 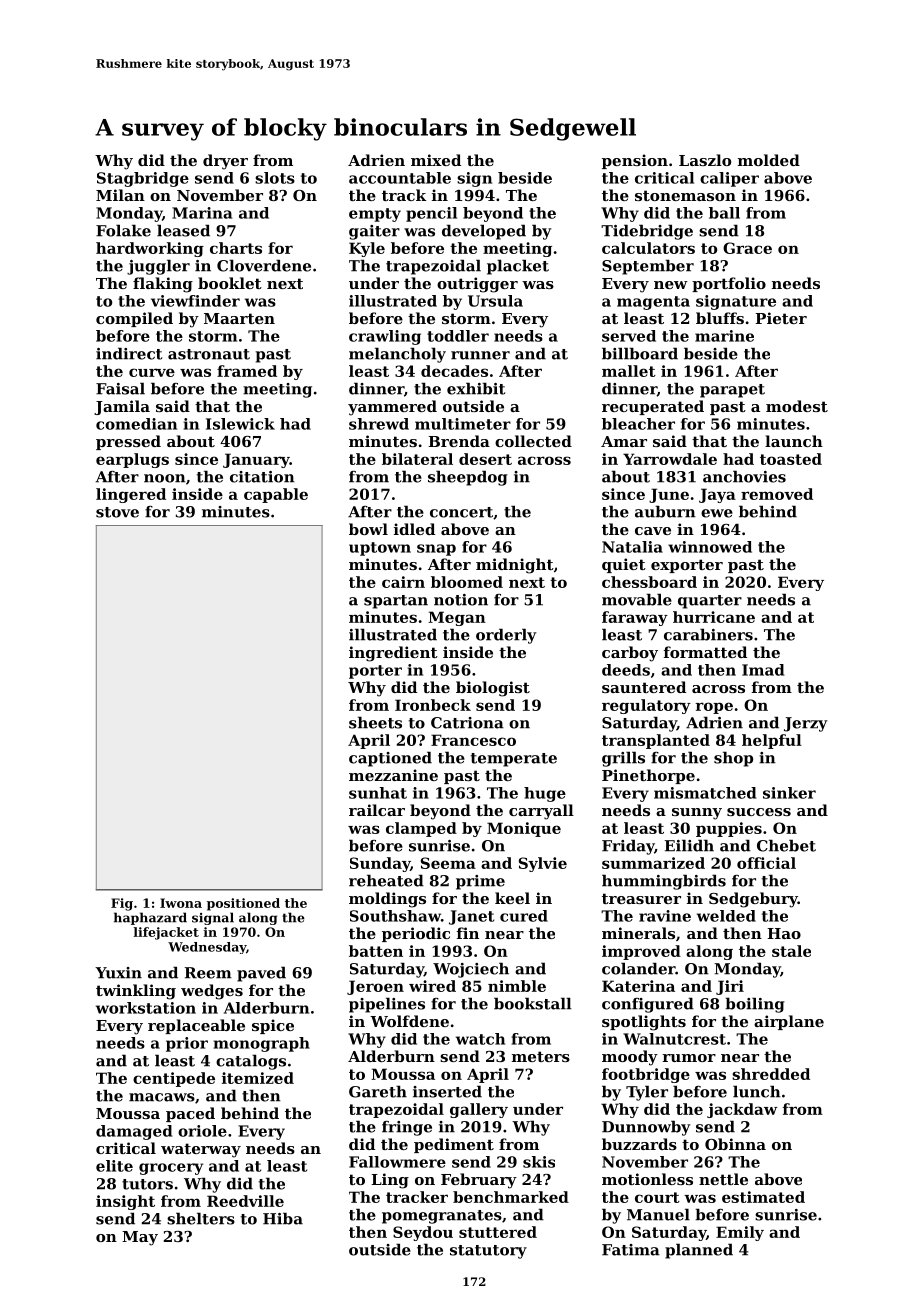 What do you see at coordinates (181, 903) in the screenshot?
I see `Iwona` at bounding box center [181, 903].
